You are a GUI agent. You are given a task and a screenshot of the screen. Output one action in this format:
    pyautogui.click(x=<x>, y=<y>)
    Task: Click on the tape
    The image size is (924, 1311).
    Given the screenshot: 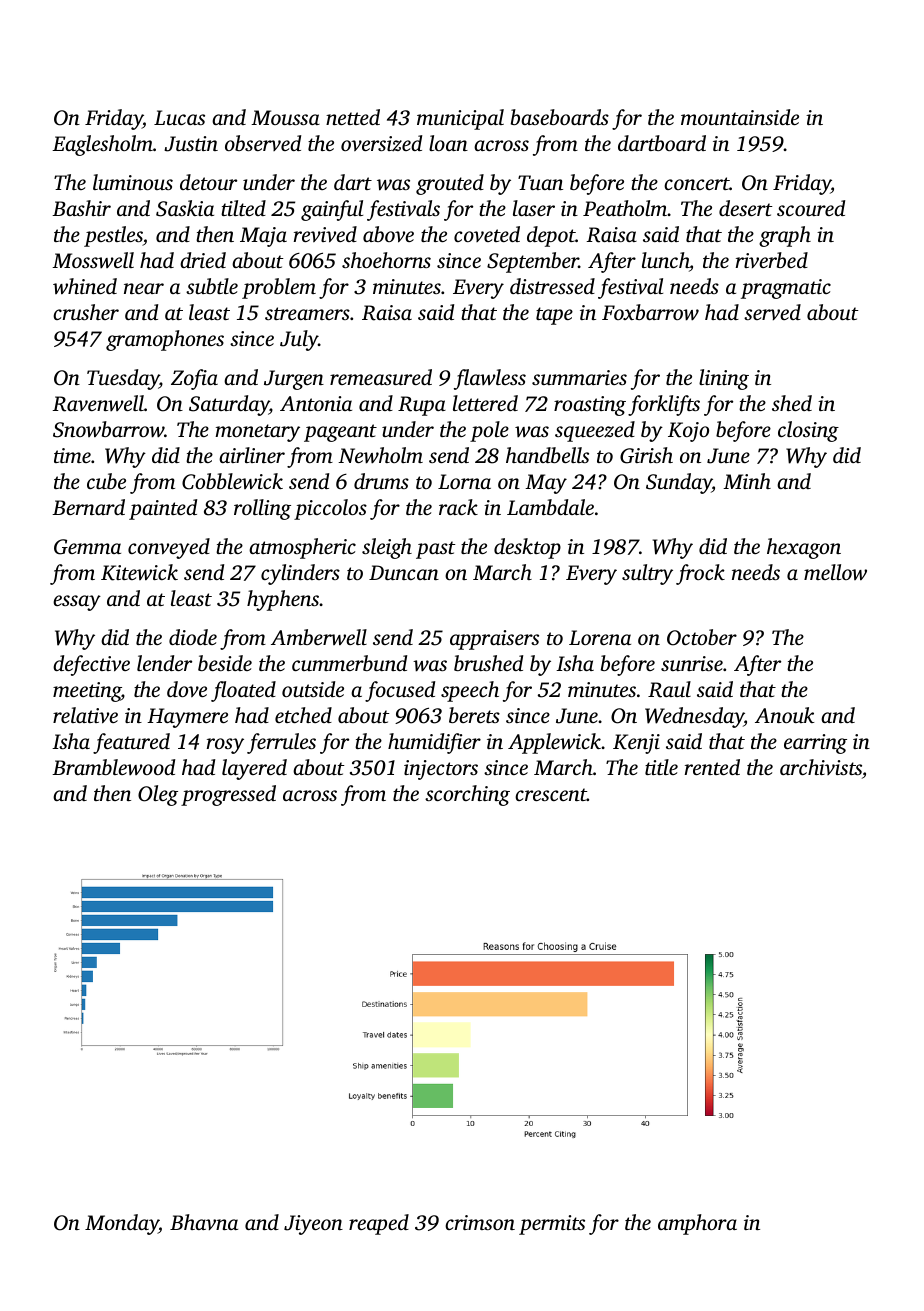 What is the action you would take?
    pyautogui.click(x=554, y=316)
